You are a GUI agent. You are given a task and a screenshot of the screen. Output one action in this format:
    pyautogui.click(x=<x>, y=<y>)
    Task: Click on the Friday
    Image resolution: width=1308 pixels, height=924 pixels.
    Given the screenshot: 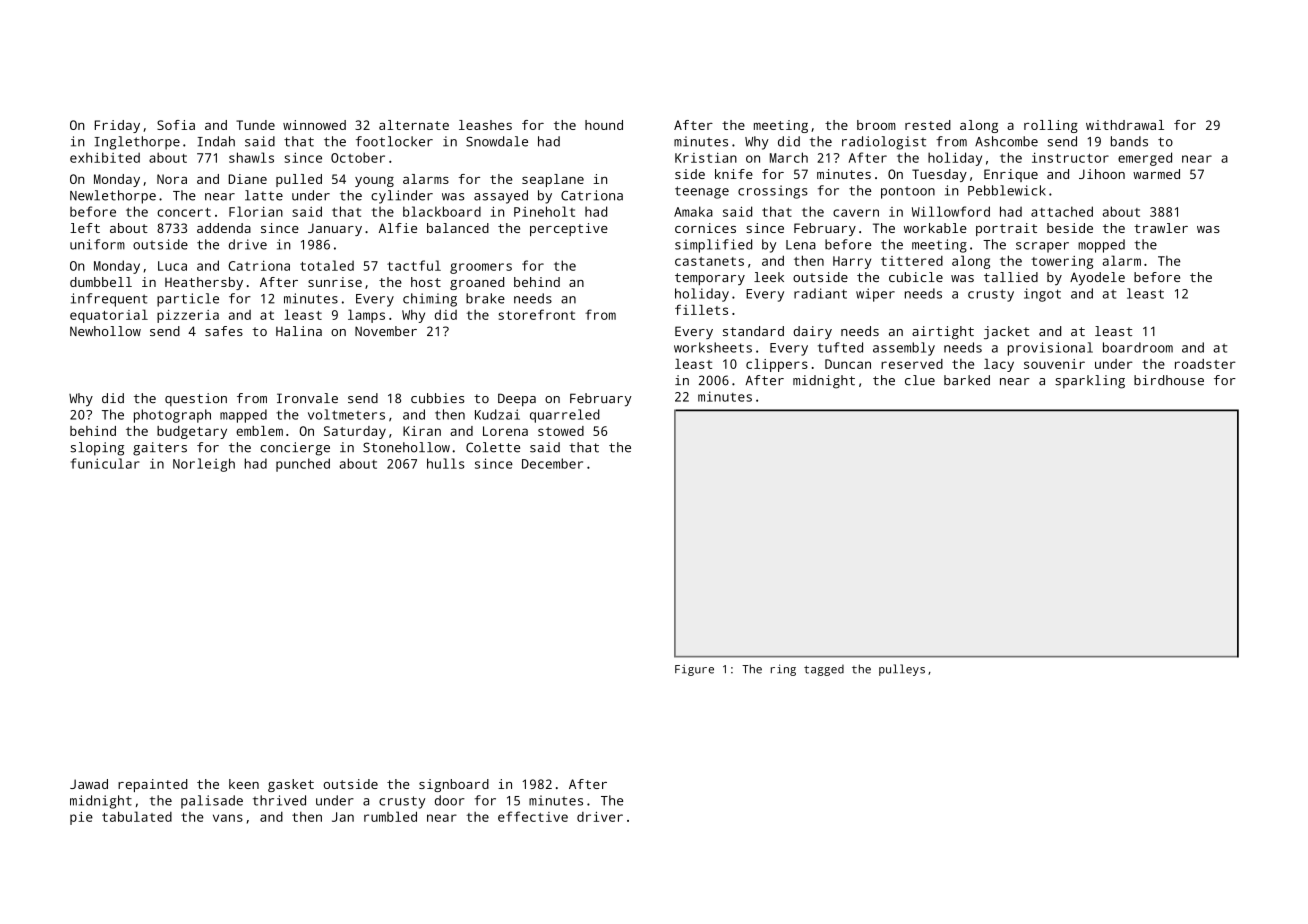 What is the action you would take?
    pyautogui.click(x=117, y=126)
